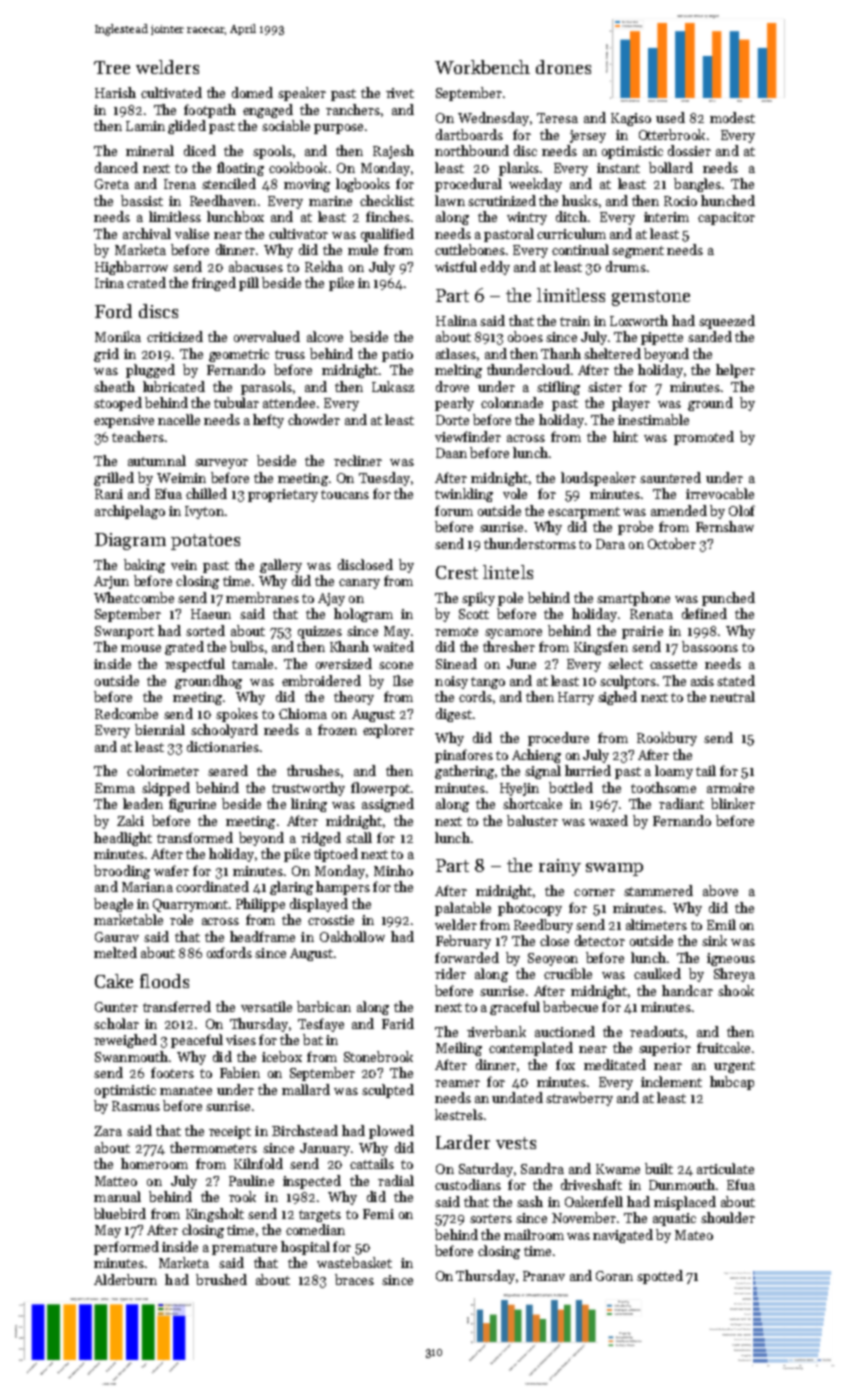 This screenshot has width=849, height=1400. What do you see at coordinates (252, 663) in the screenshot?
I see `tamale` at bounding box center [252, 663].
